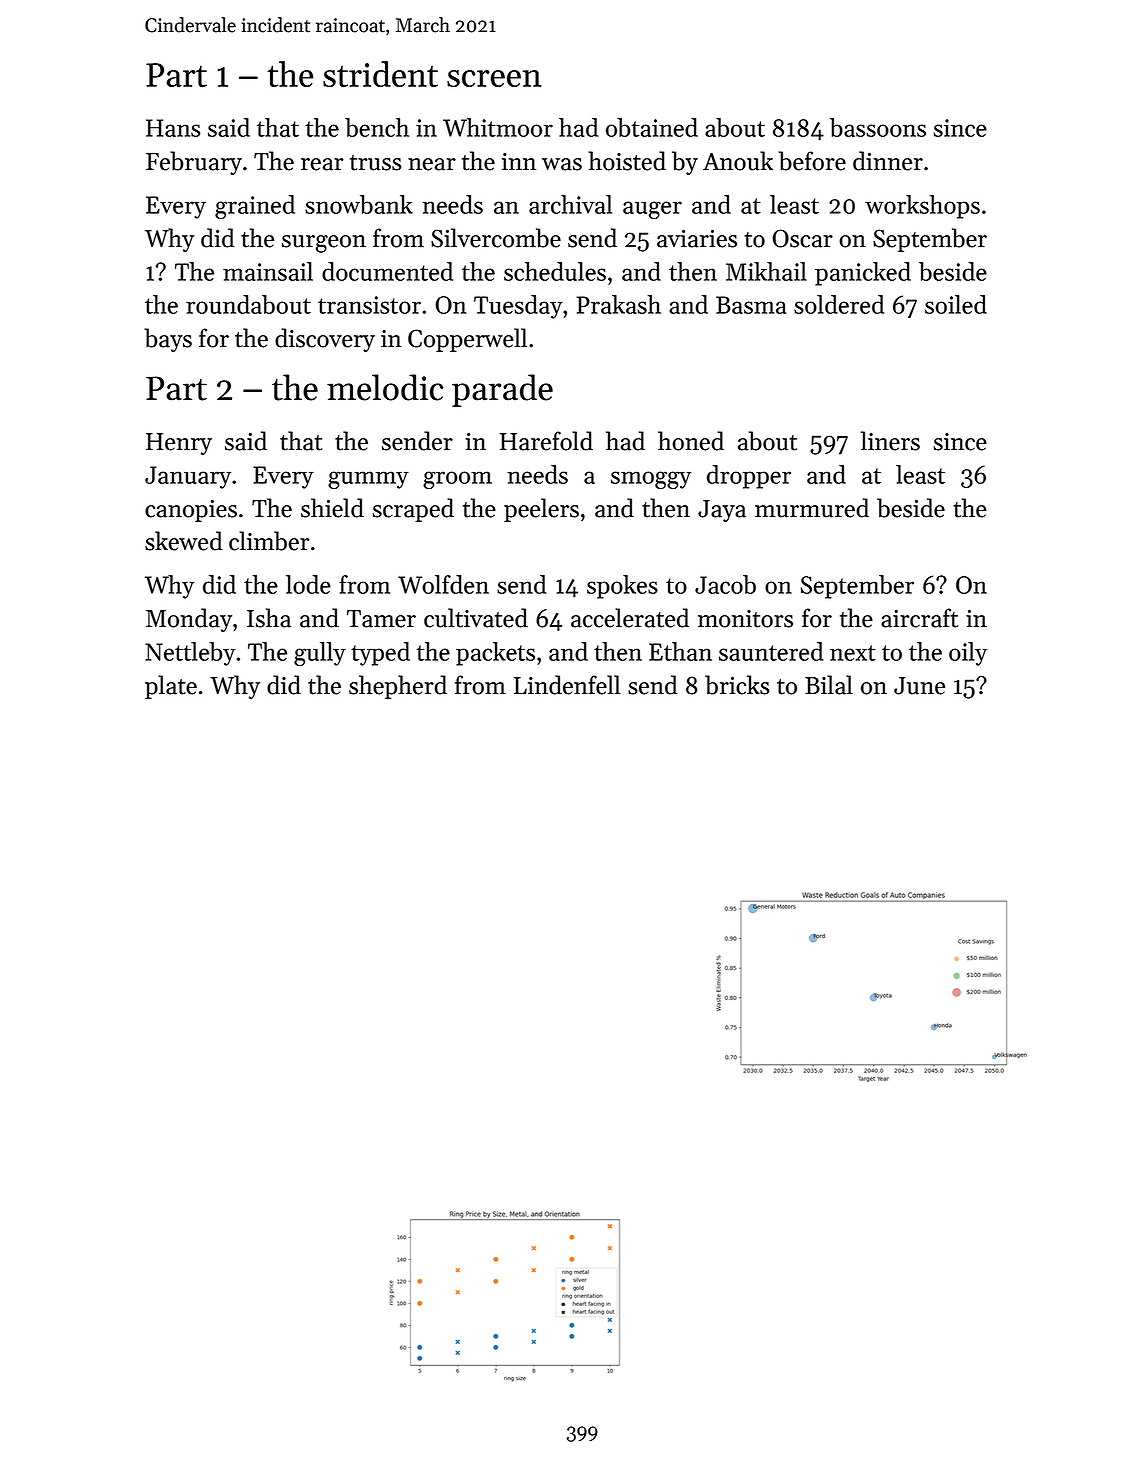 The height and width of the document is (1465, 1132). I want to click on Bilal, so click(829, 685).
